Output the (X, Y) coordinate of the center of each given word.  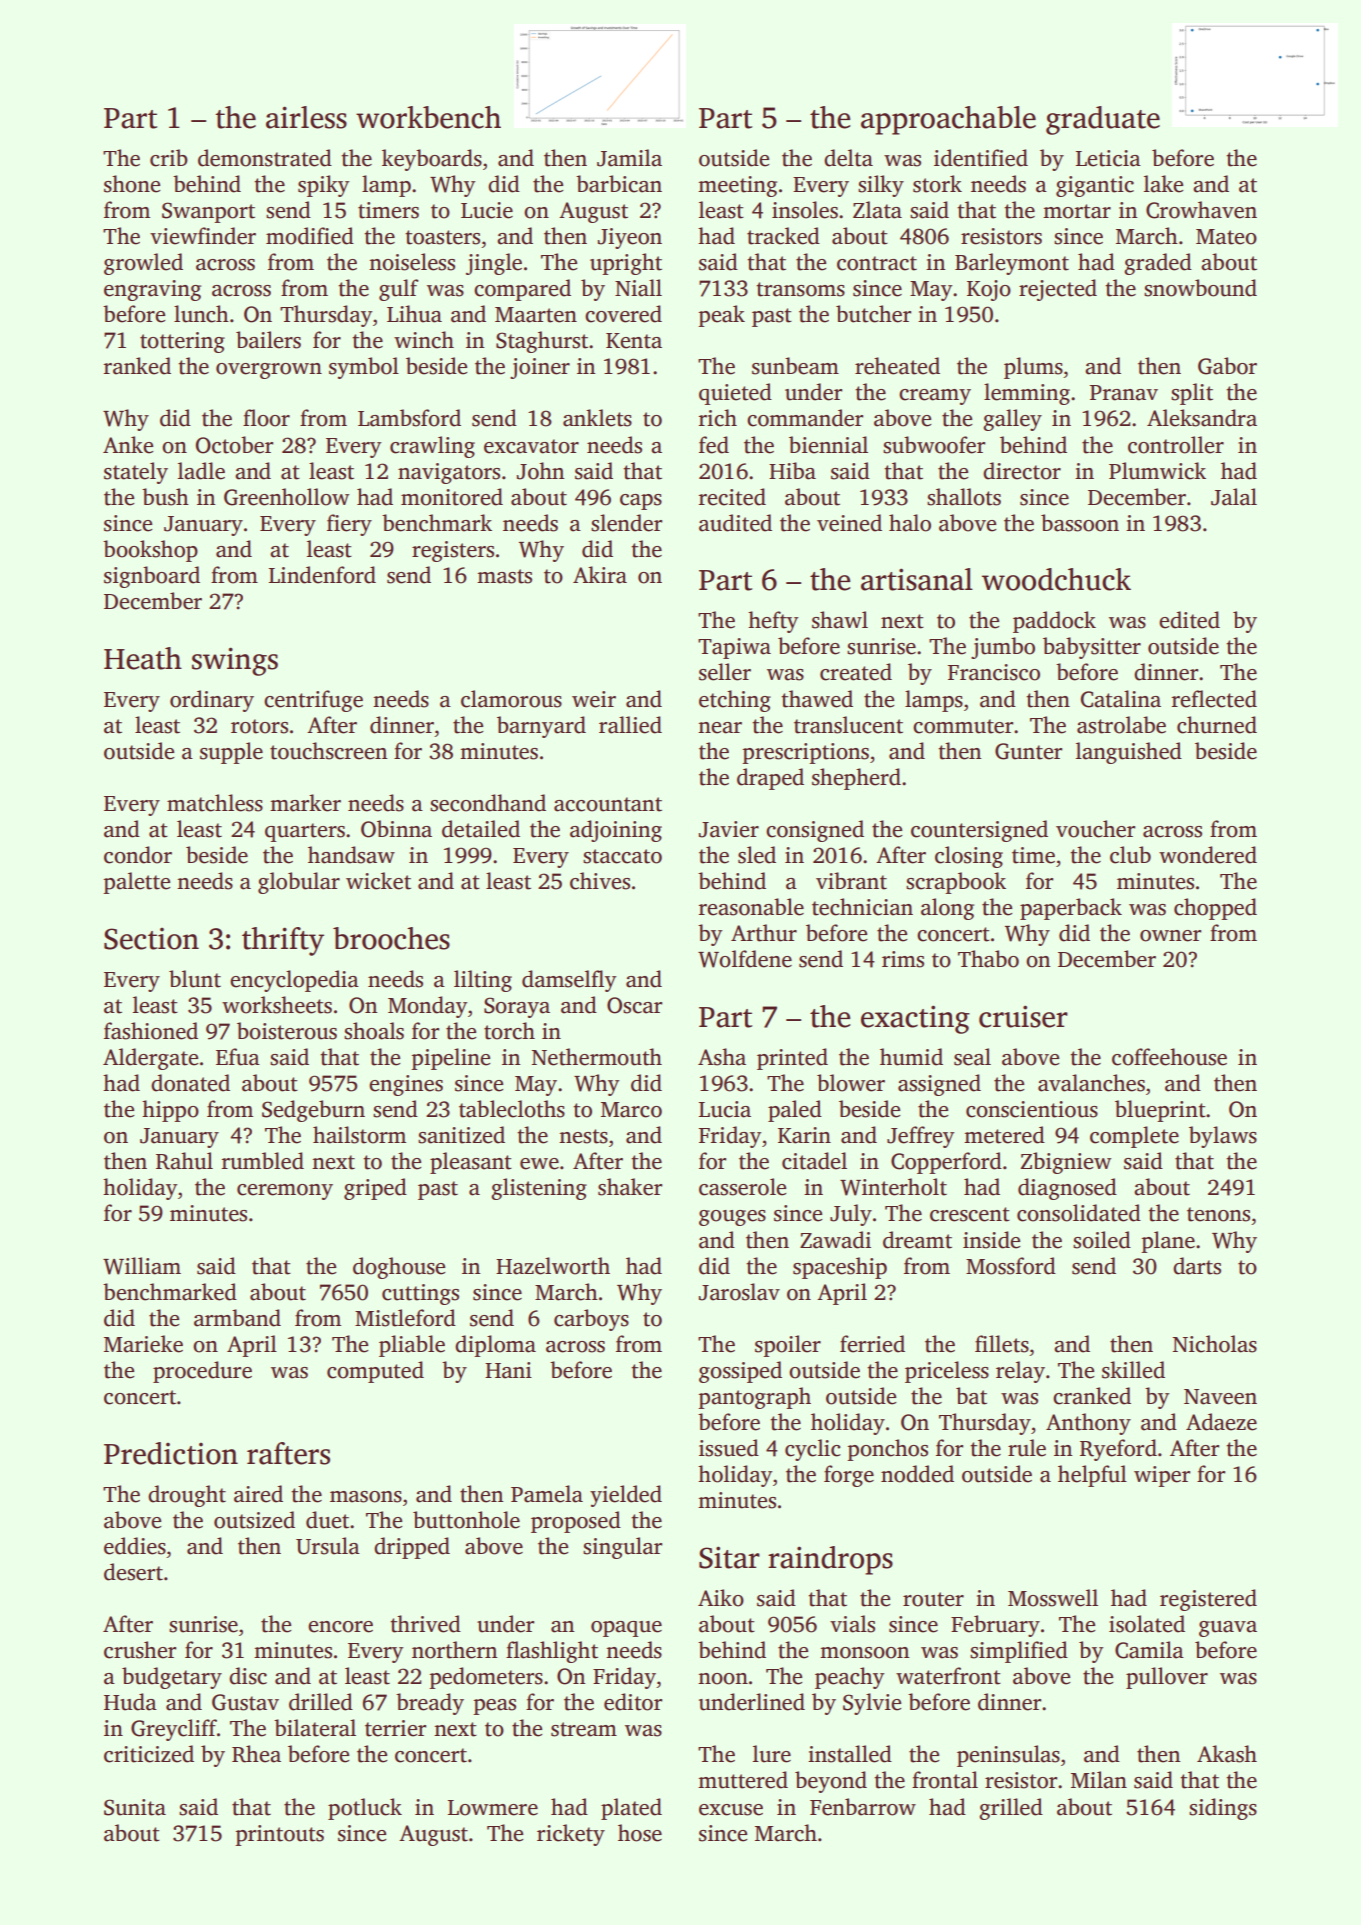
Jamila (629, 158)
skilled (1133, 1370)
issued (729, 1448)
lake (1163, 184)
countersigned (979, 831)
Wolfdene (745, 959)
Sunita (135, 1807)
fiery (349, 525)
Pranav (1124, 393)
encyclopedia (294, 981)
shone (132, 184)
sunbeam (795, 366)
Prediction (171, 1453)
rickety (571, 1835)
